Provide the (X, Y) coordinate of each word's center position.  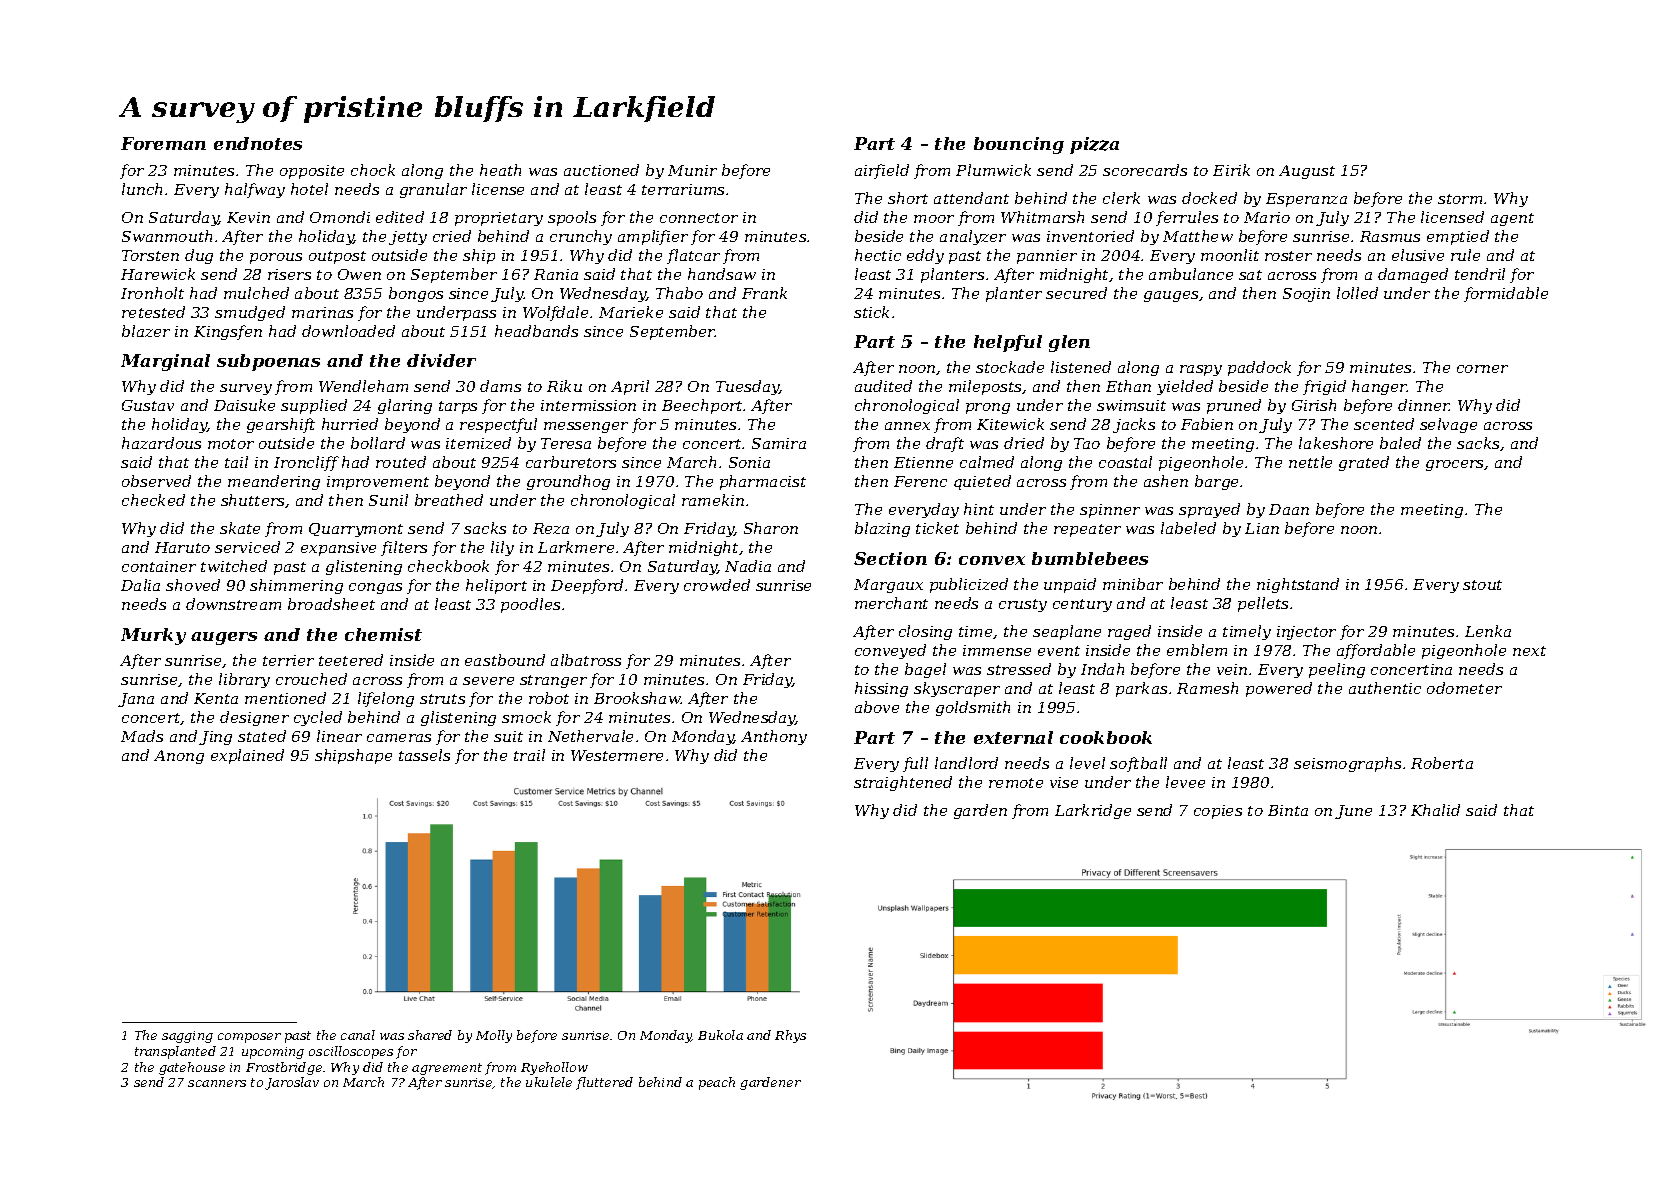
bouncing (1019, 145)
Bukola (720, 1035)
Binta (1288, 810)
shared (430, 1035)
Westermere (617, 755)
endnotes (258, 143)
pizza (1094, 145)
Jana (136, 700)
